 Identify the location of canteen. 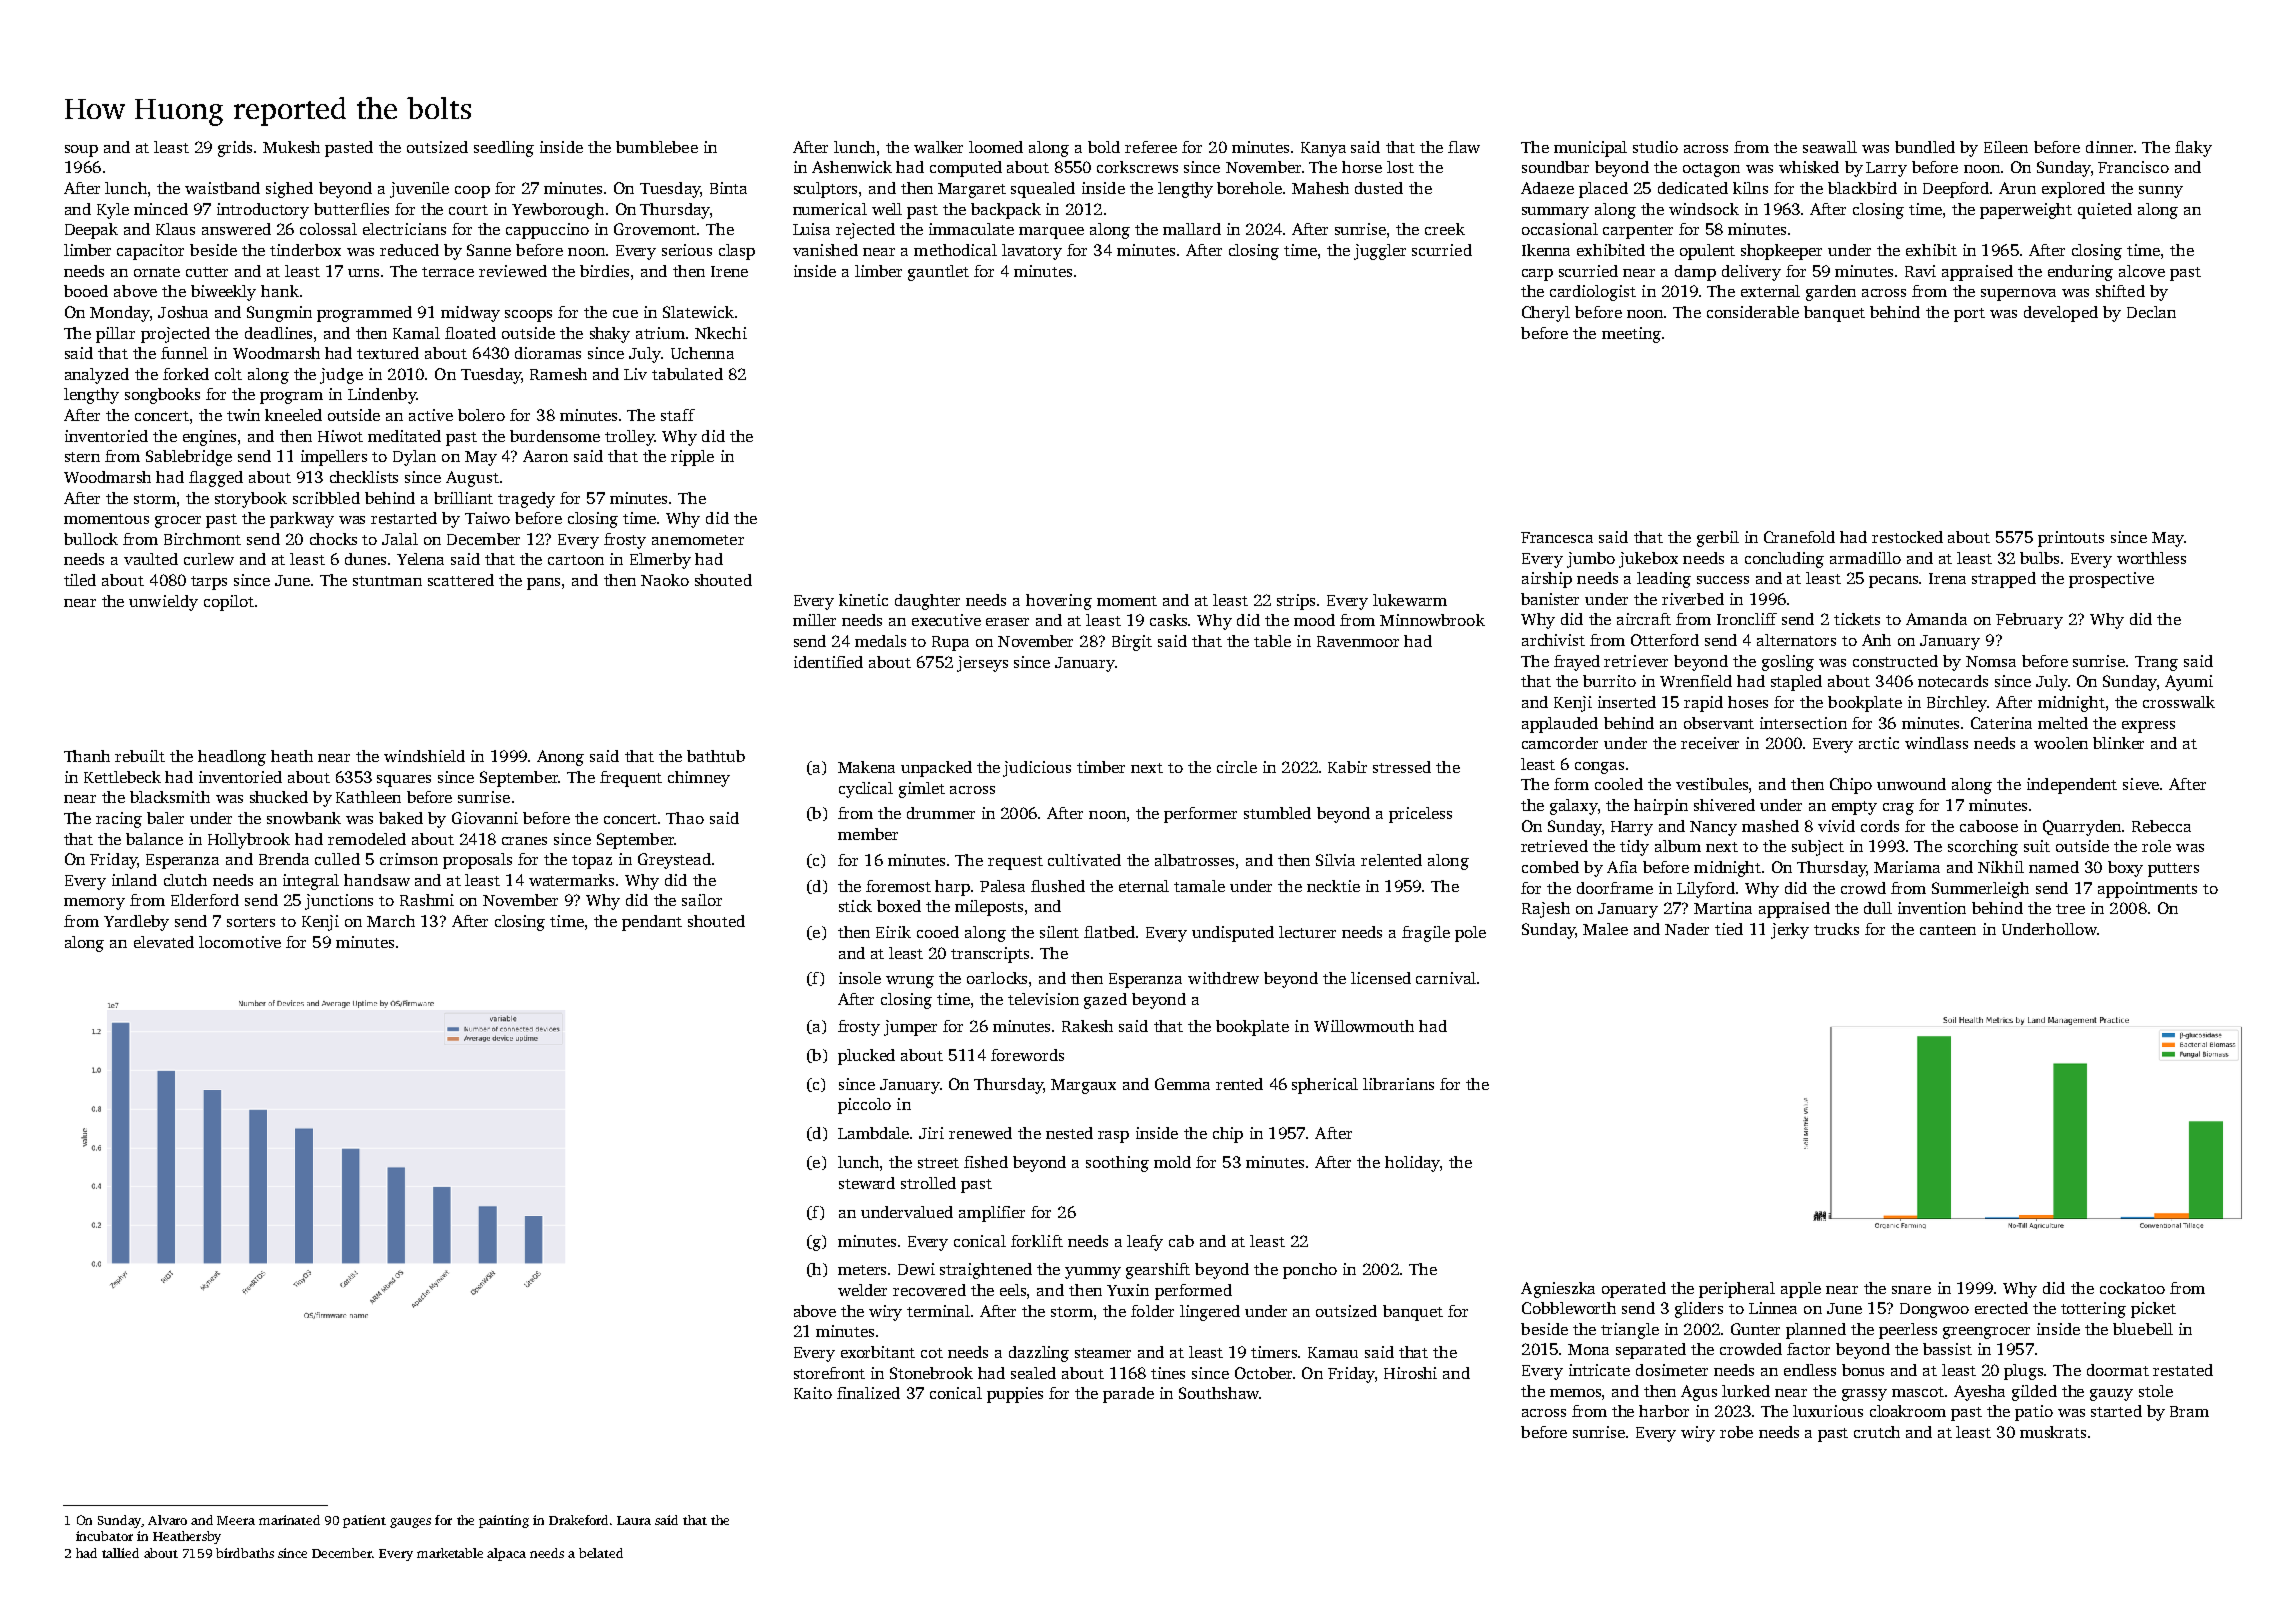
(1948, 930).
